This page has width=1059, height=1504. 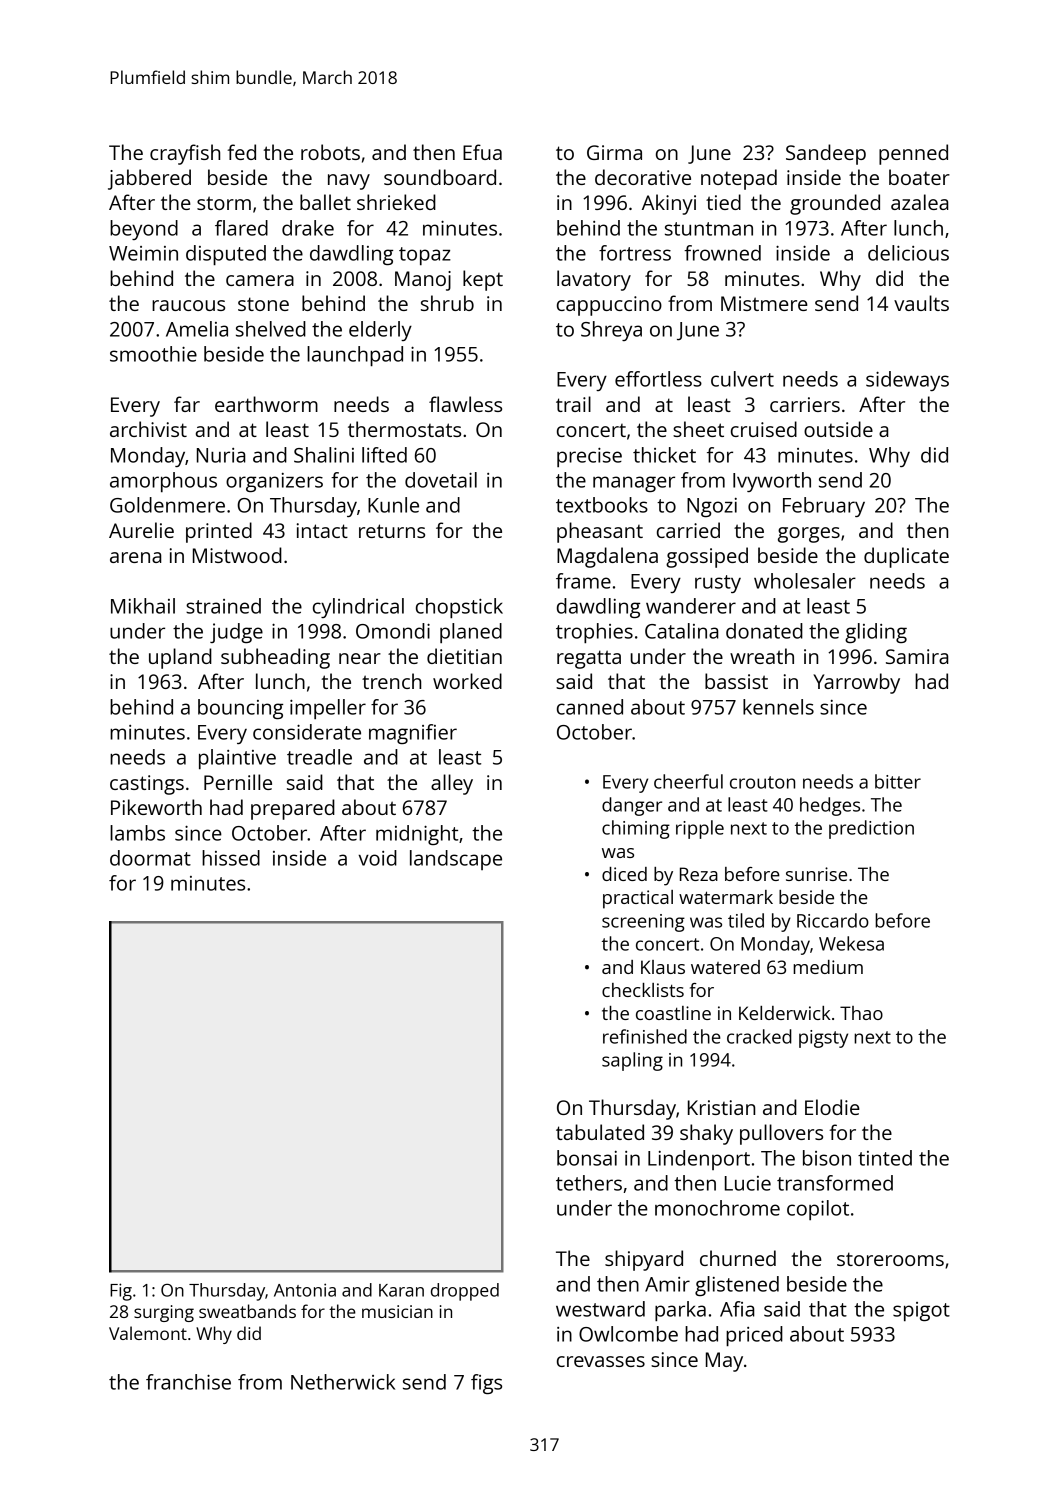 What do you see at coordinates (861, 1013) in the page?
I see `Thao` at bounding box center [861, 1013].
